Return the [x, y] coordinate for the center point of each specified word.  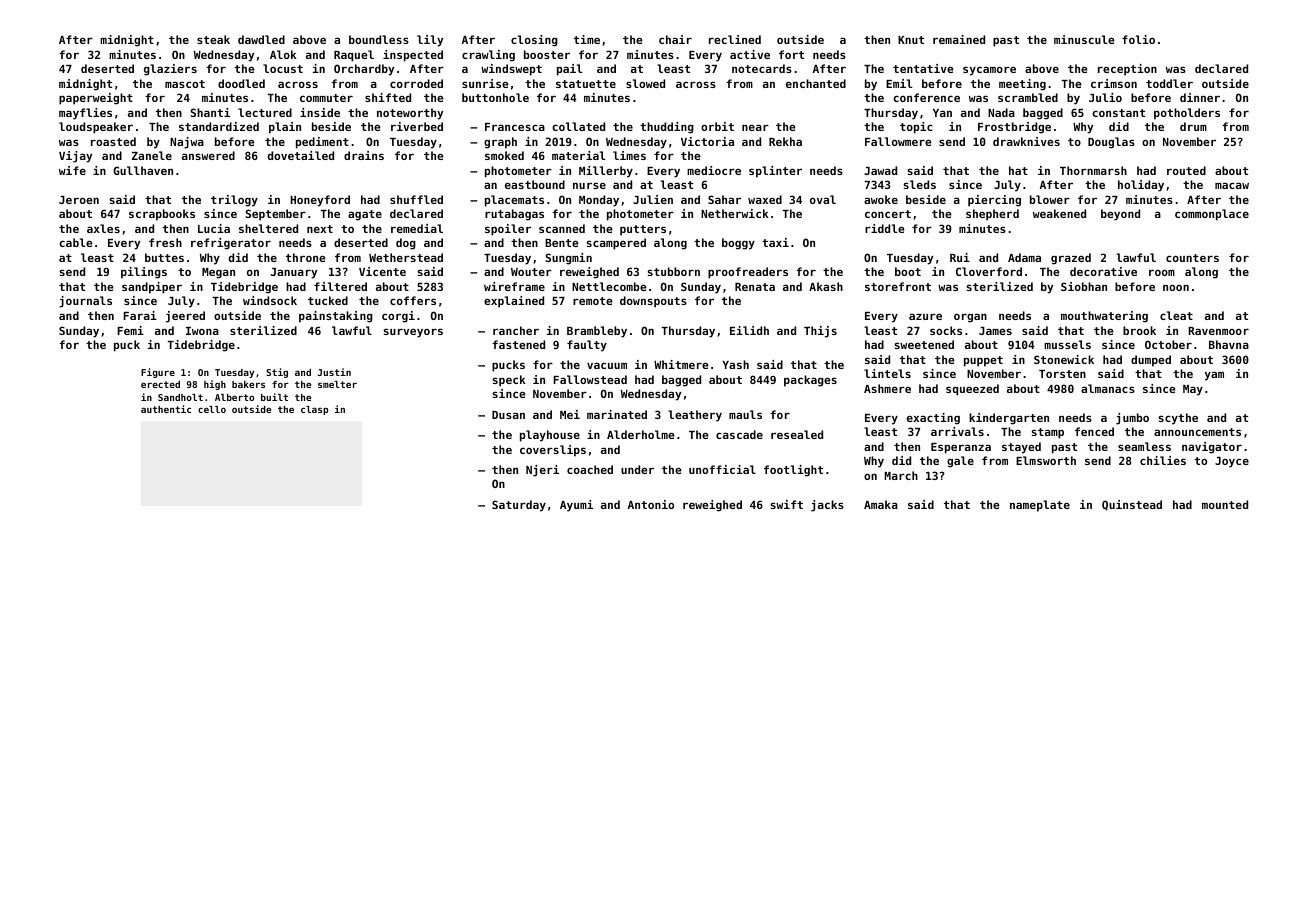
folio [1138, 39]
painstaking [336, 317]
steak [213, 39]
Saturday [519, 506]
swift [786, 504]
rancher [516, 330]
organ [970, 318]
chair [675, 39]
